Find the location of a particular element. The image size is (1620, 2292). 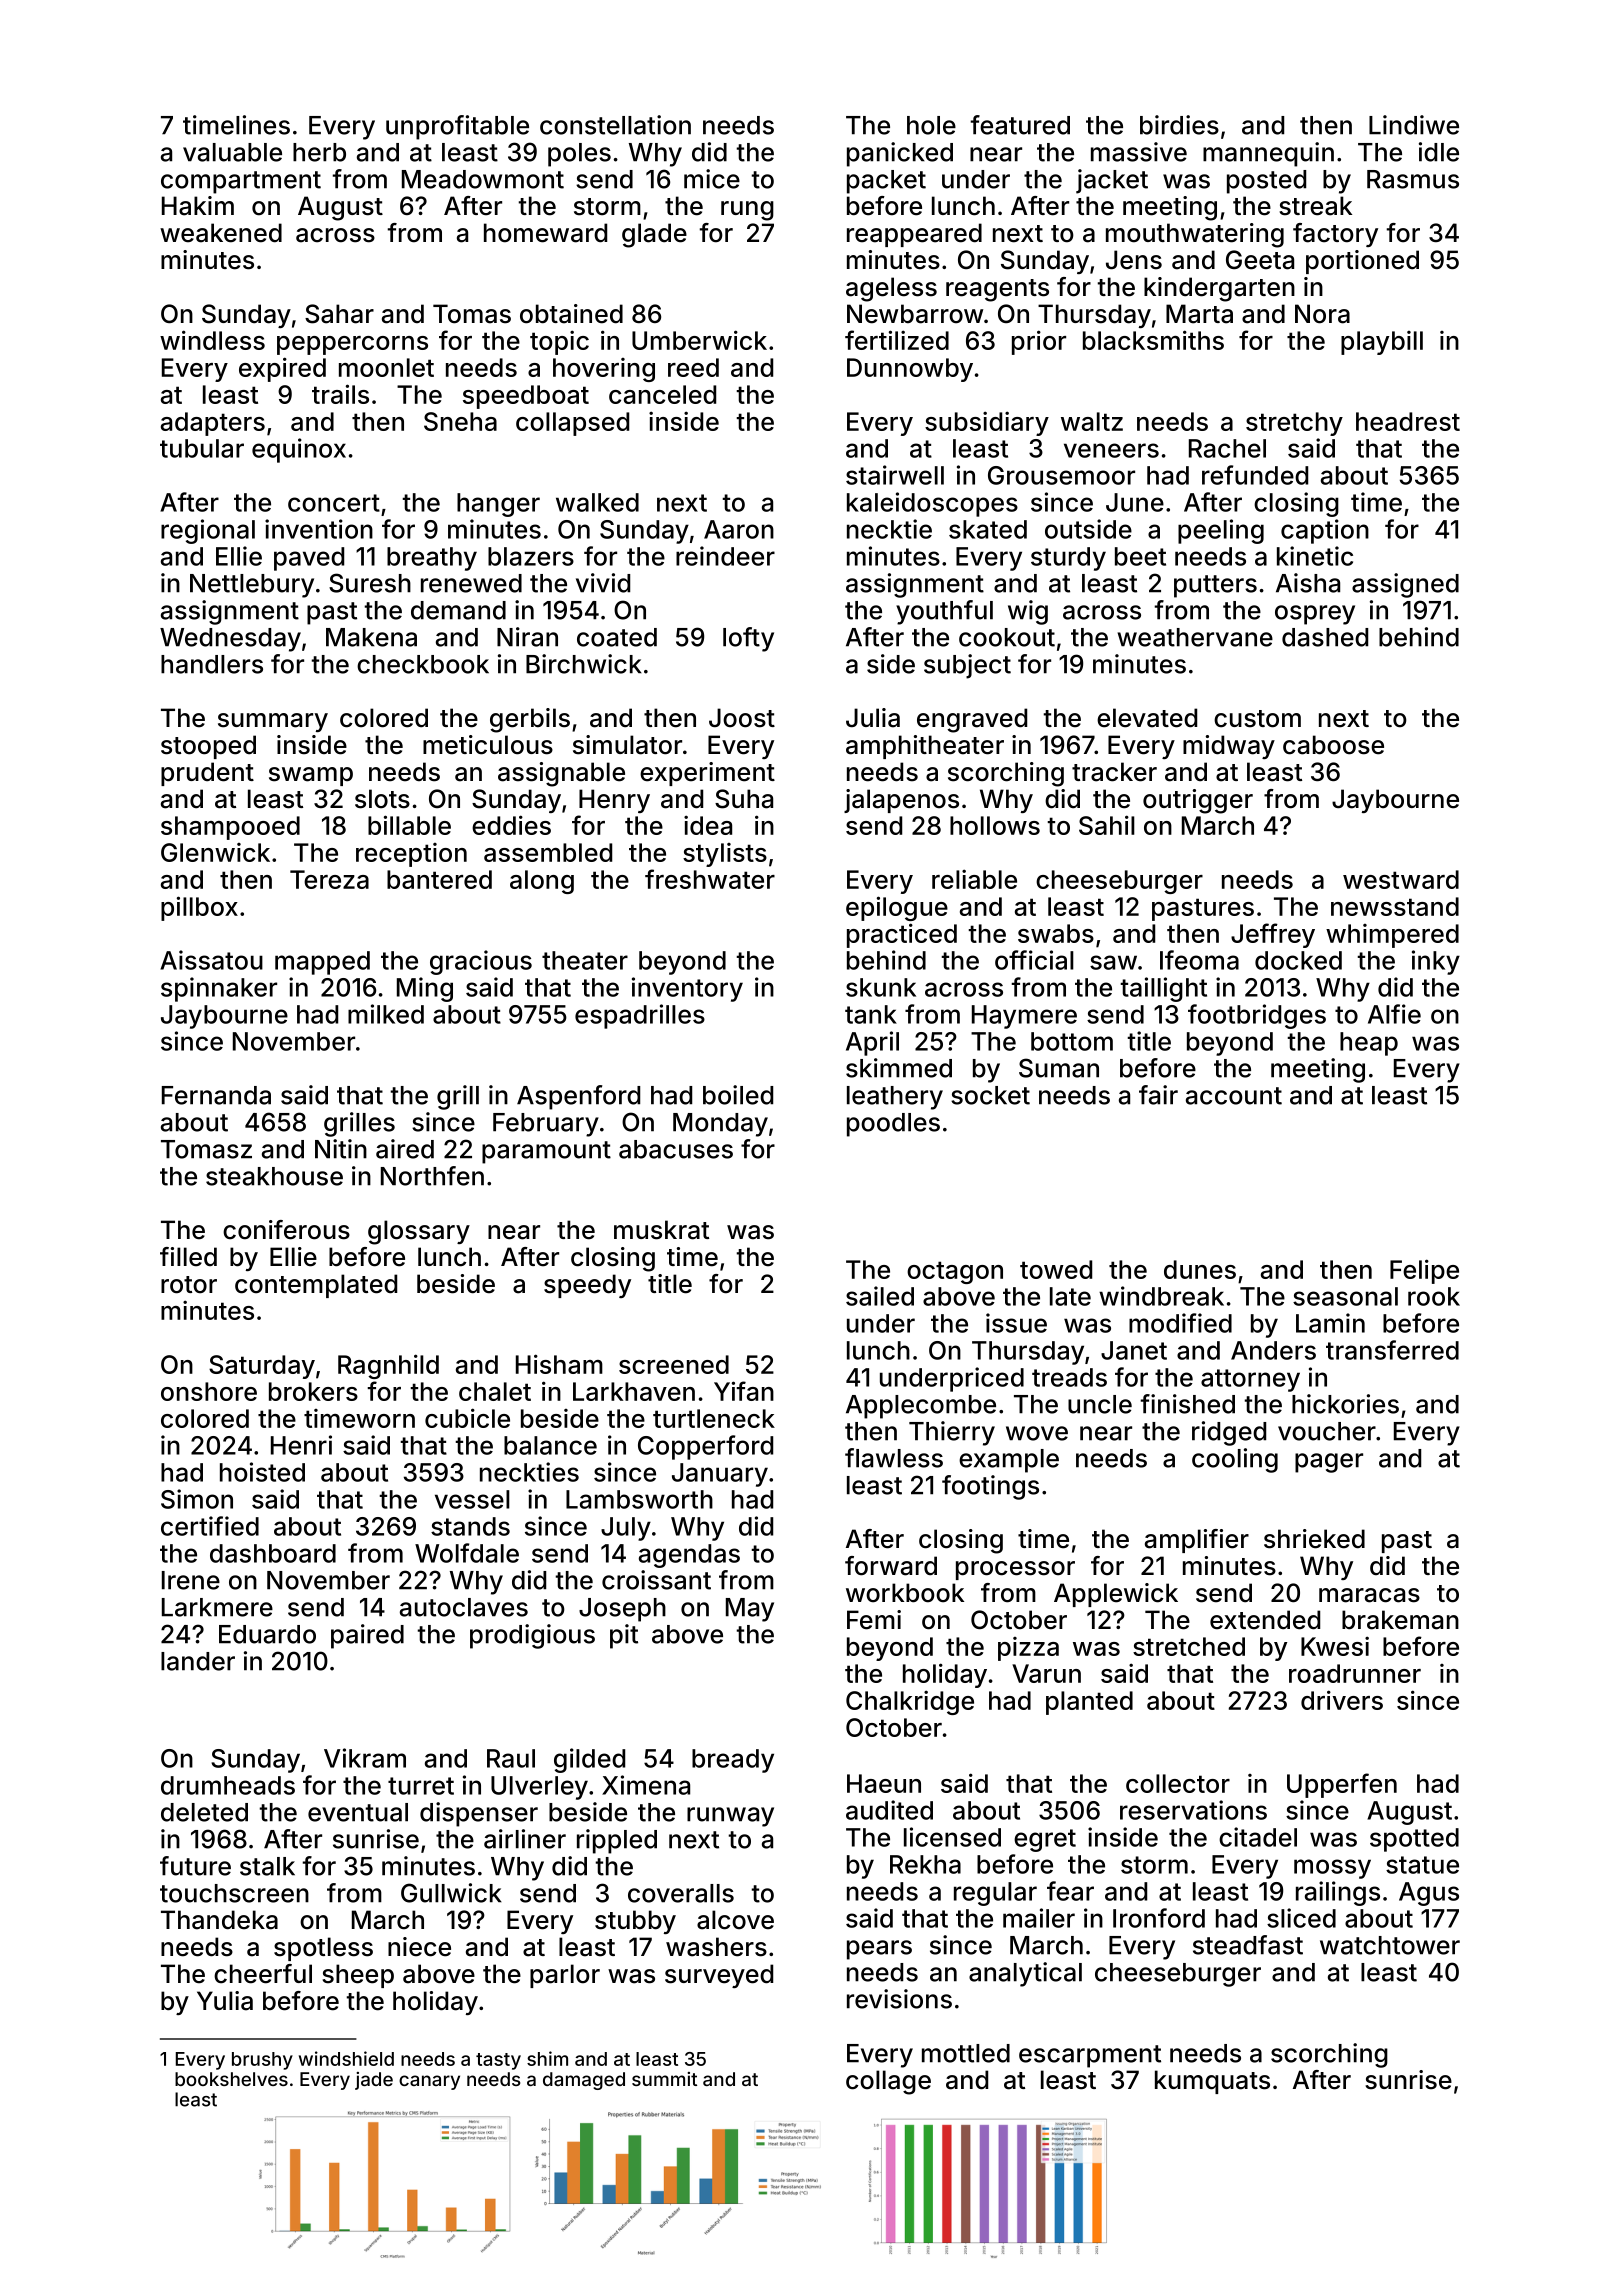

onshore is located at coordinates (209, 1391).
